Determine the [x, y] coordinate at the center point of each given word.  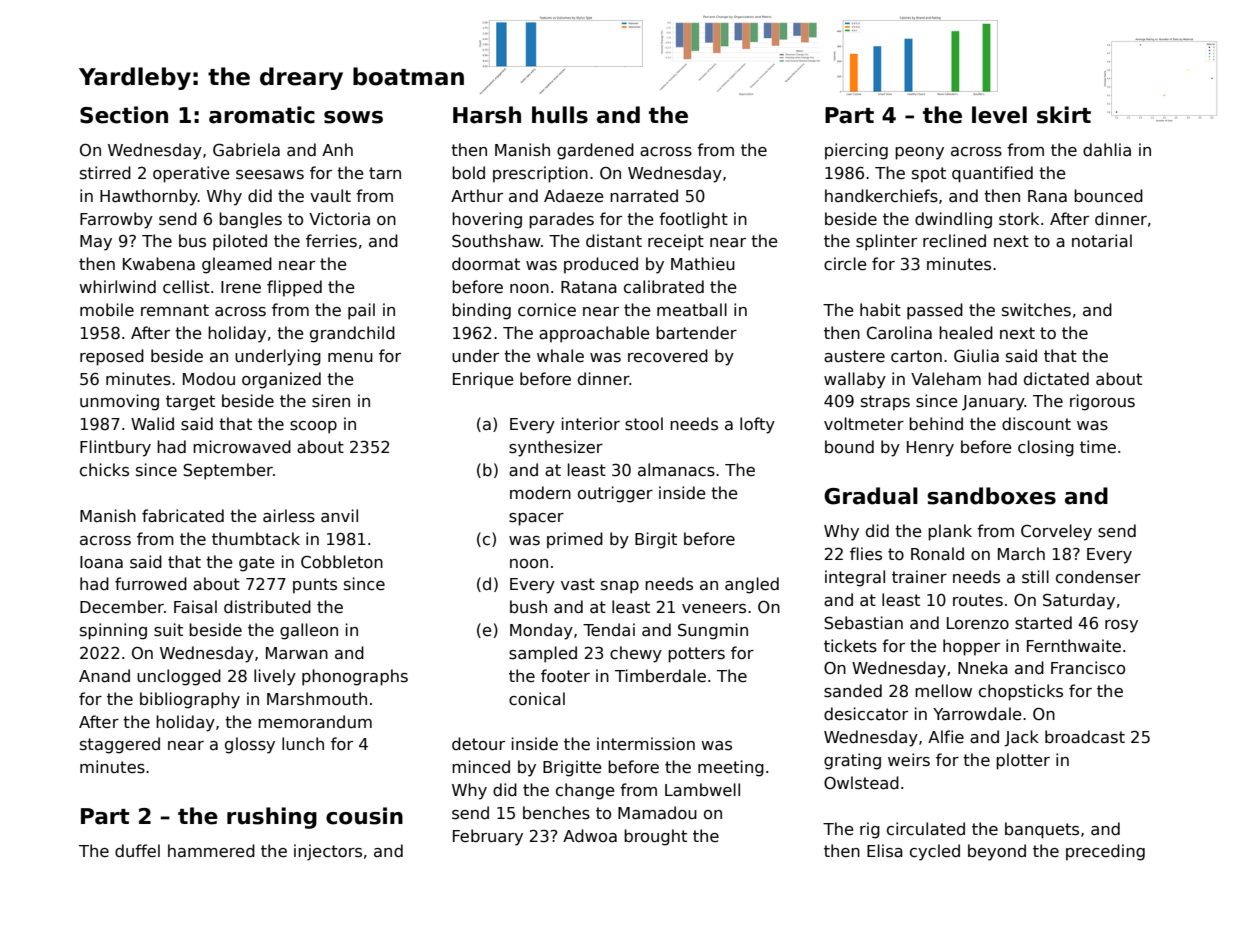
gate [257, 564]
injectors [328, 852]
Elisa [885, 851]
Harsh [487, 115]
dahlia [1107, 150]
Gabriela [246, 150]
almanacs [676, 470]
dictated [1056, 379]
